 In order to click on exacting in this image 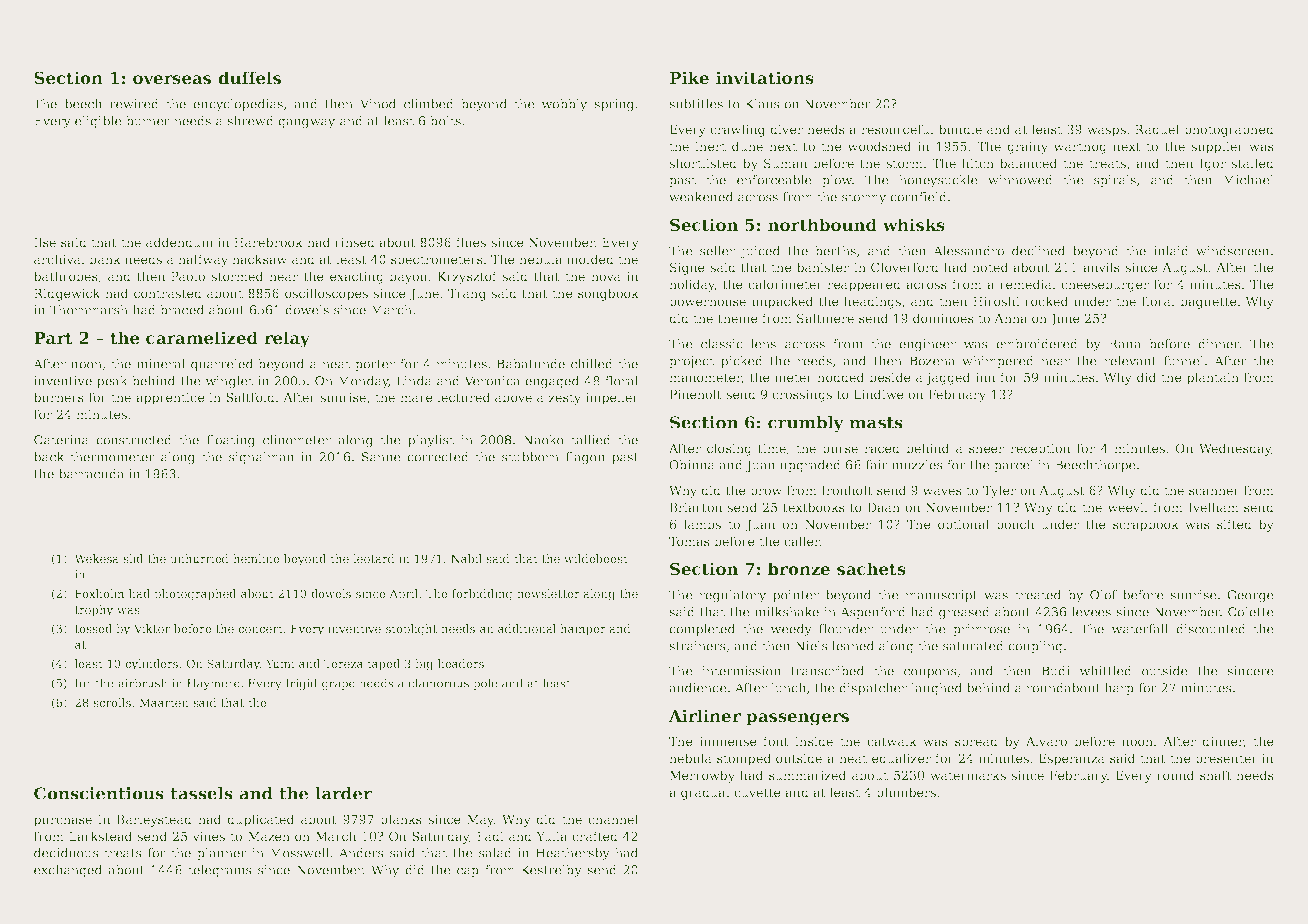, I will do `click(357, 277)`.
